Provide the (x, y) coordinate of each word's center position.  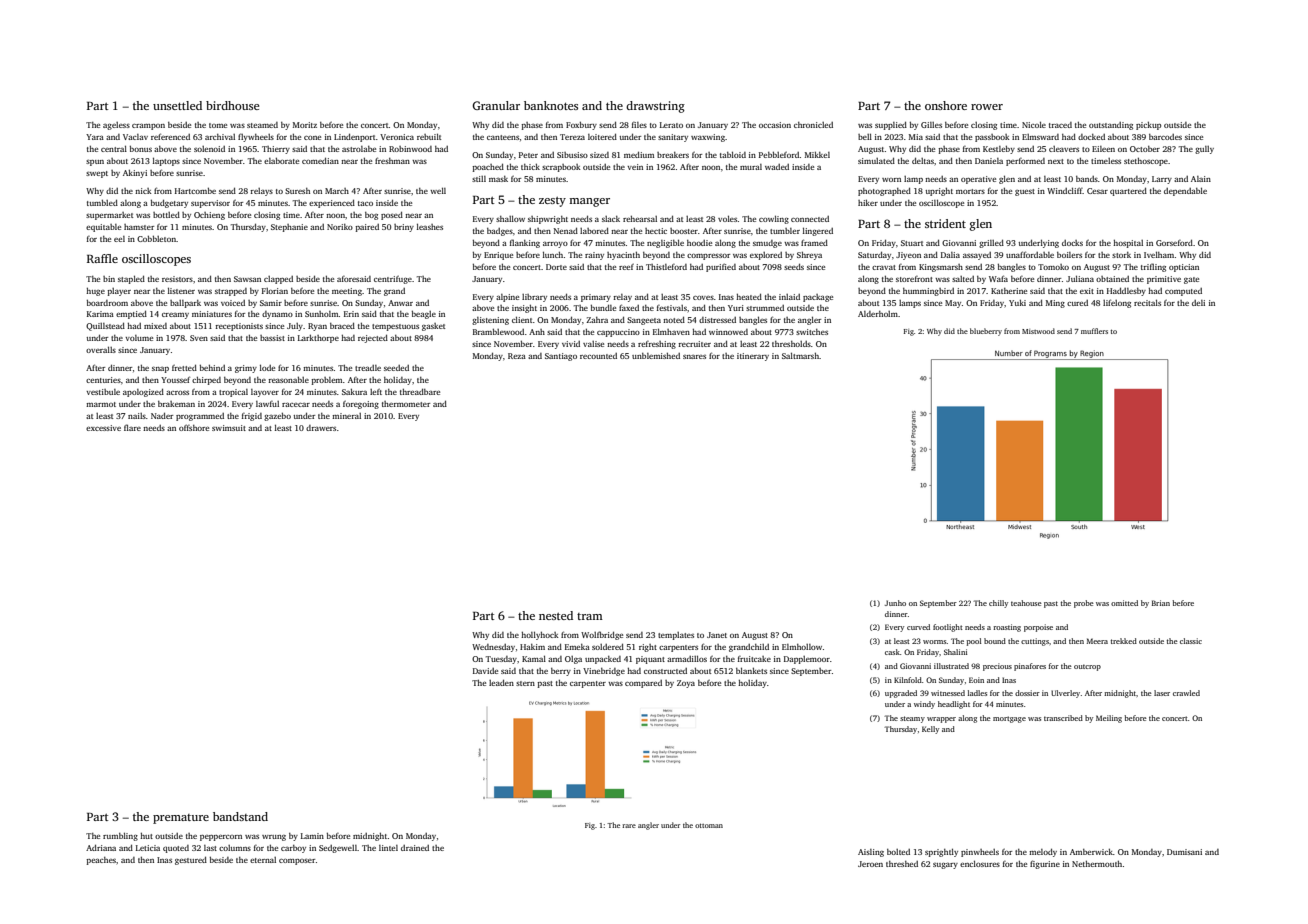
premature (181, 819)
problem (327, 381)
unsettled (177, 105)
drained (415, 848)
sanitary (673, 138)
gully (1204, 150)
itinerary (753, 357)
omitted (1124, 603)
